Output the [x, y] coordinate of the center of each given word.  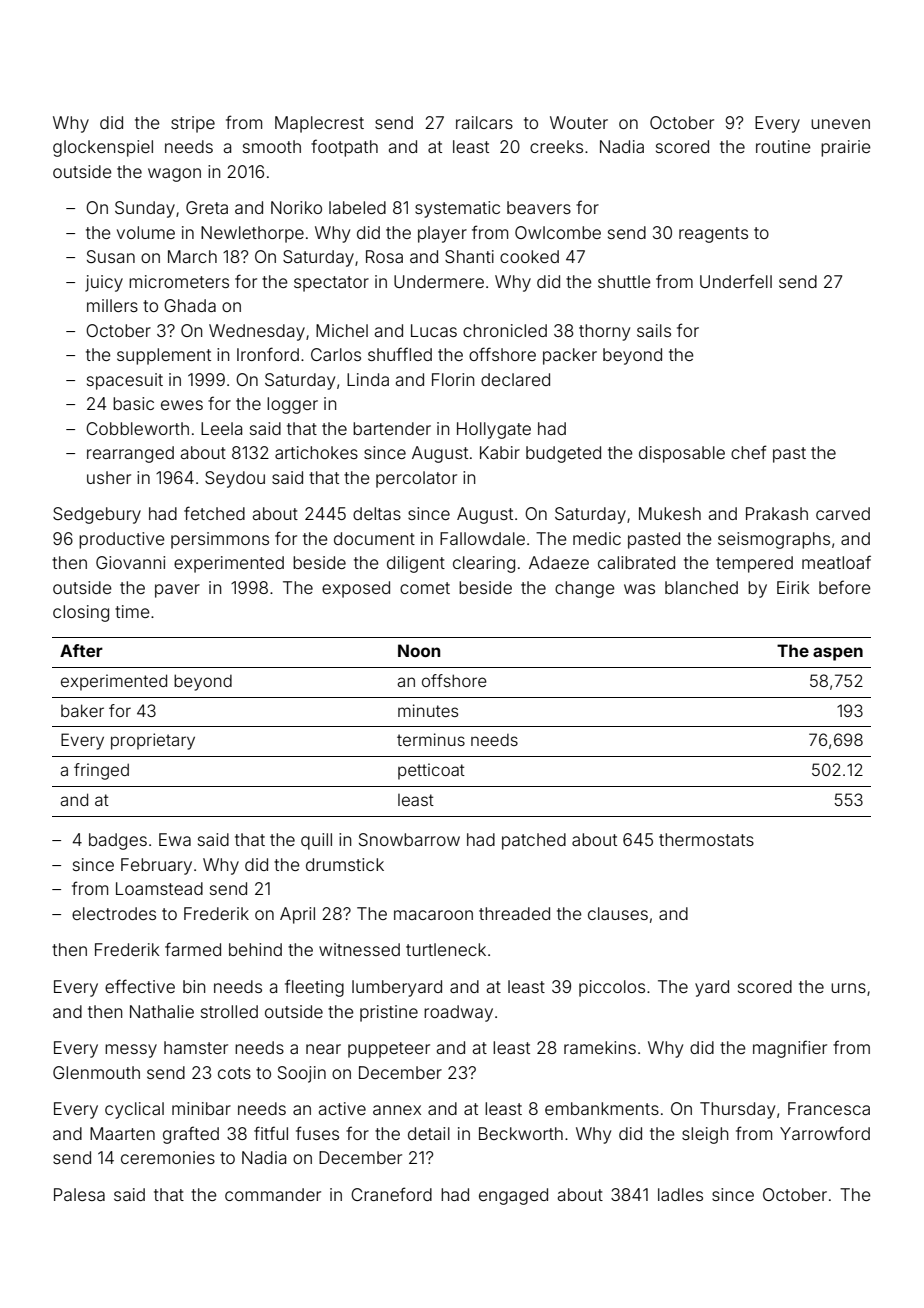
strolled [229, 1011]
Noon [419, 650]
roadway [458, 1013]
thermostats [706, 839]
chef [749, 452]
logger [292, 405]
